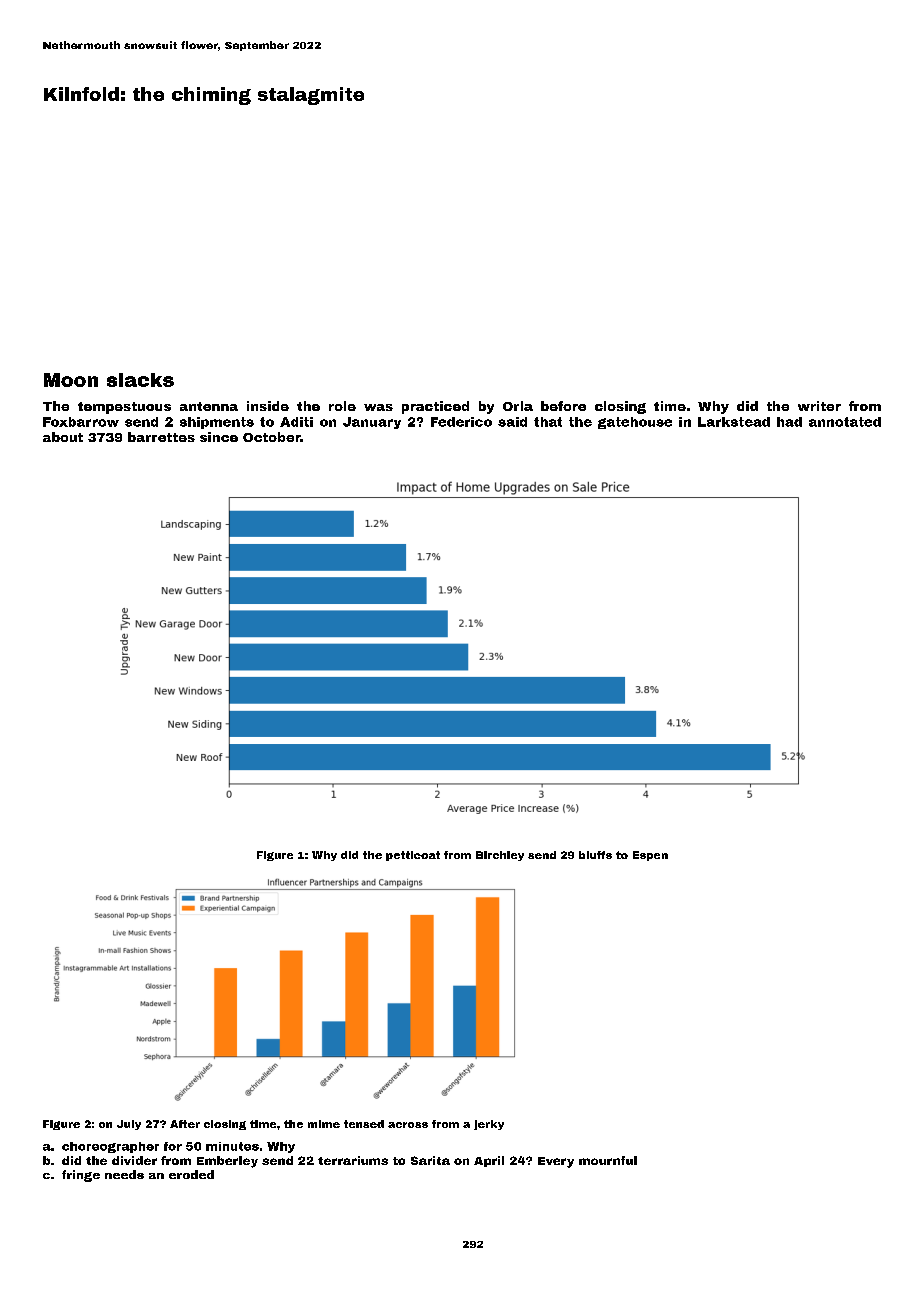  What do you see at coordinates (608, 1160) in the page?
I see `mournful` at bounding box center [608, 1160].
